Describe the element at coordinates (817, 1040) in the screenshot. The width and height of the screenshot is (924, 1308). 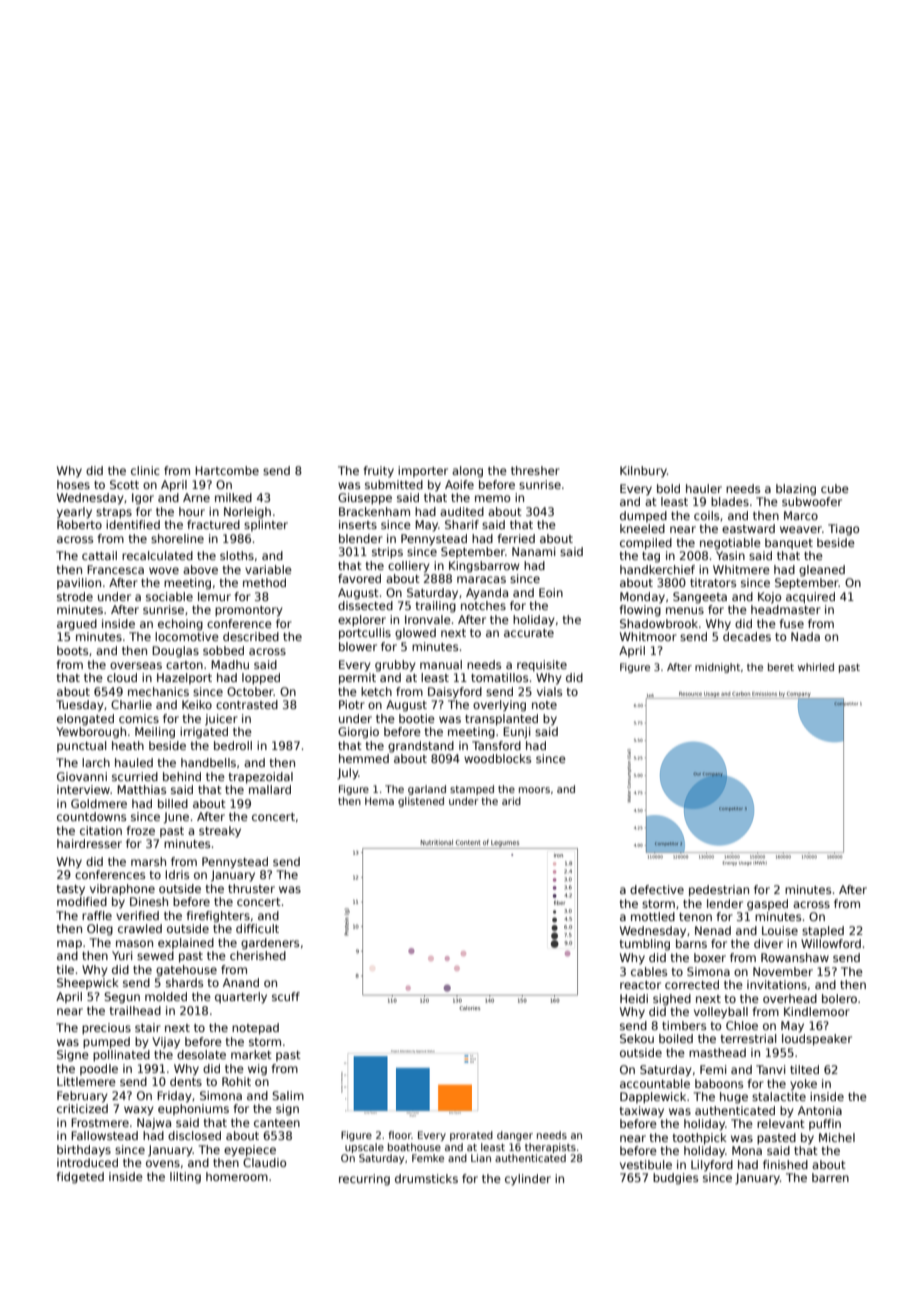
I see `loudspeaker` at that location.
